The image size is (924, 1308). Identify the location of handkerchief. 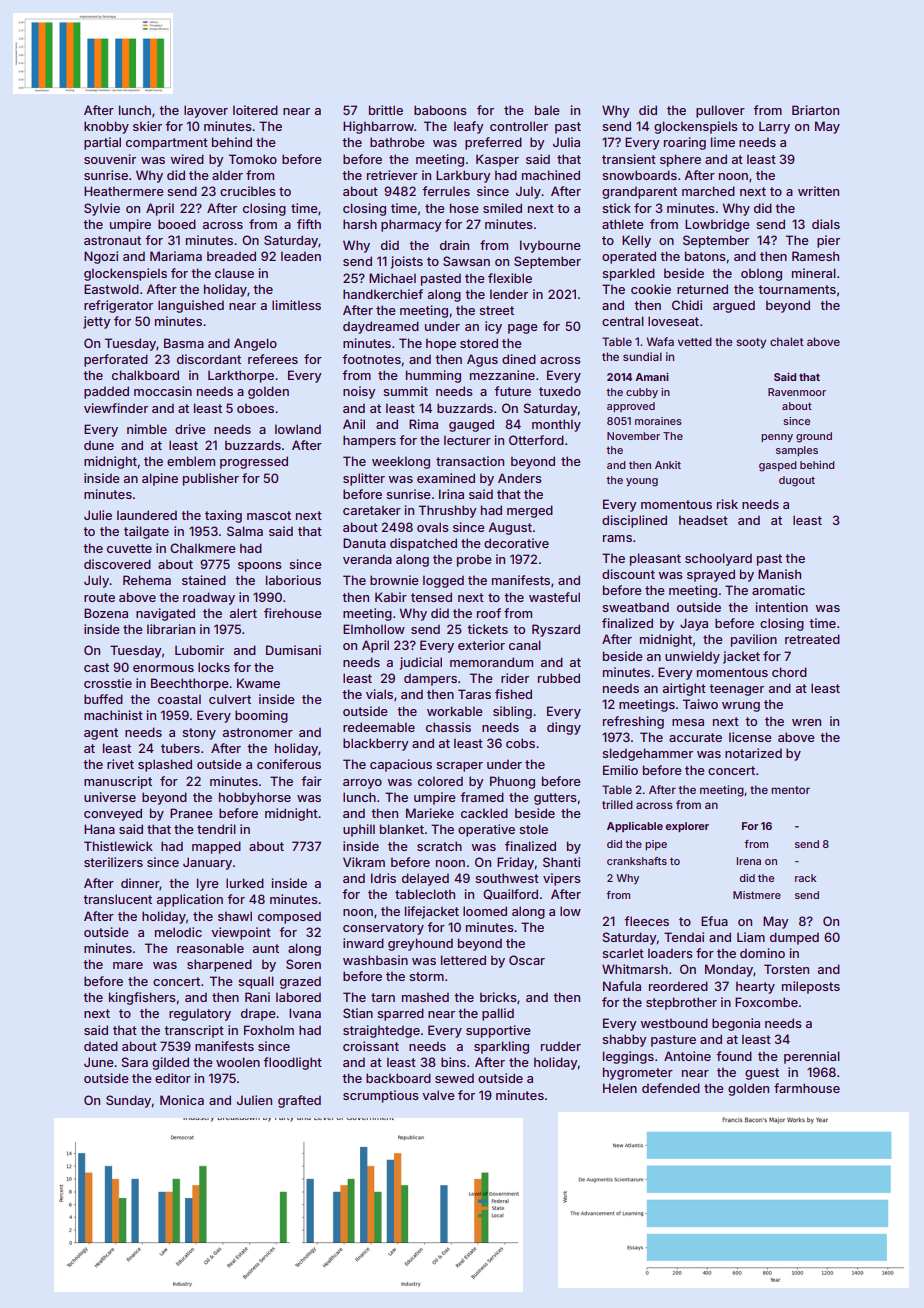
(383, 294).
